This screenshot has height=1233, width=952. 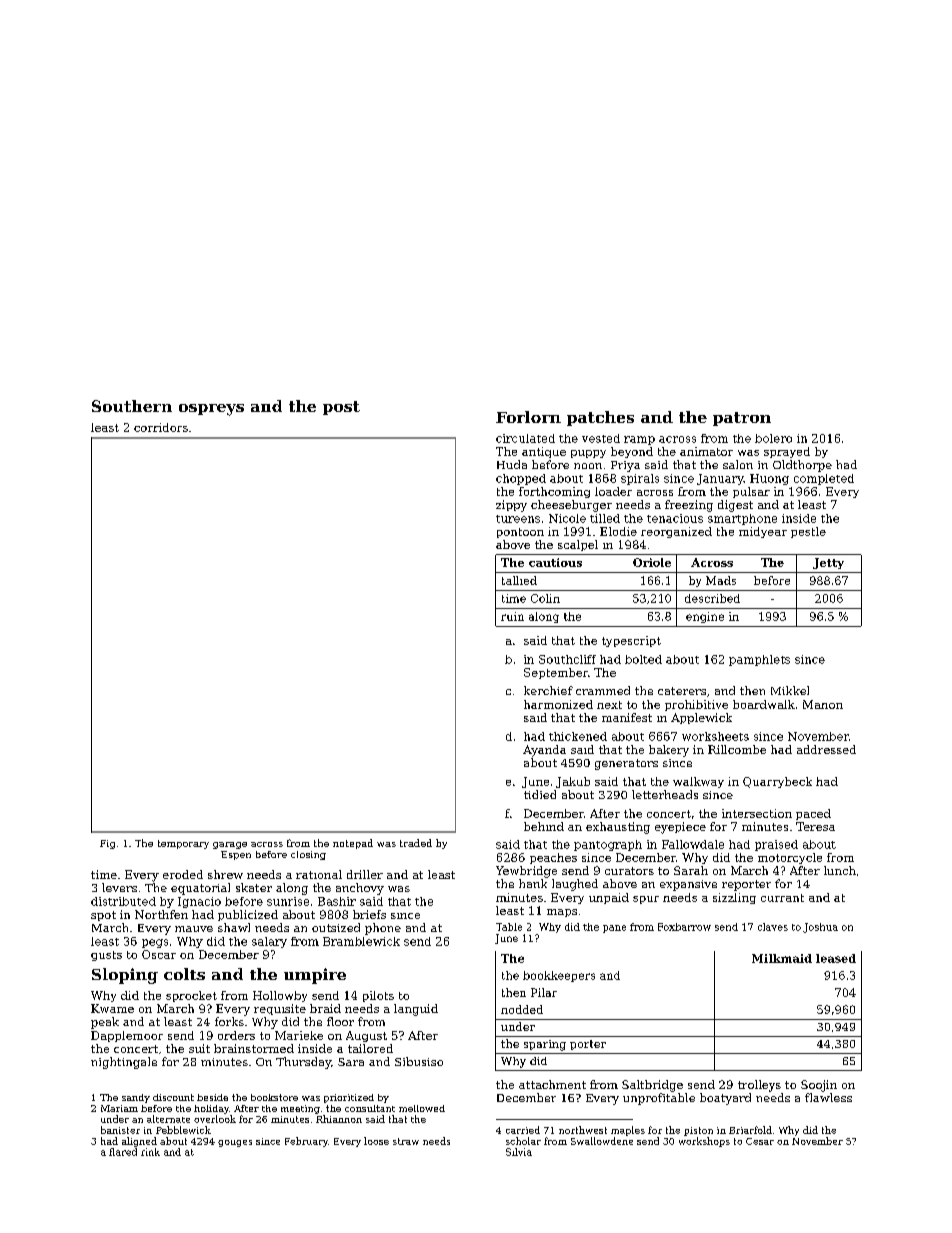 What do you see at coordinates (519, 1152) in the screenshot?
I see `Silvia` at bounding box center [519, 1152].
